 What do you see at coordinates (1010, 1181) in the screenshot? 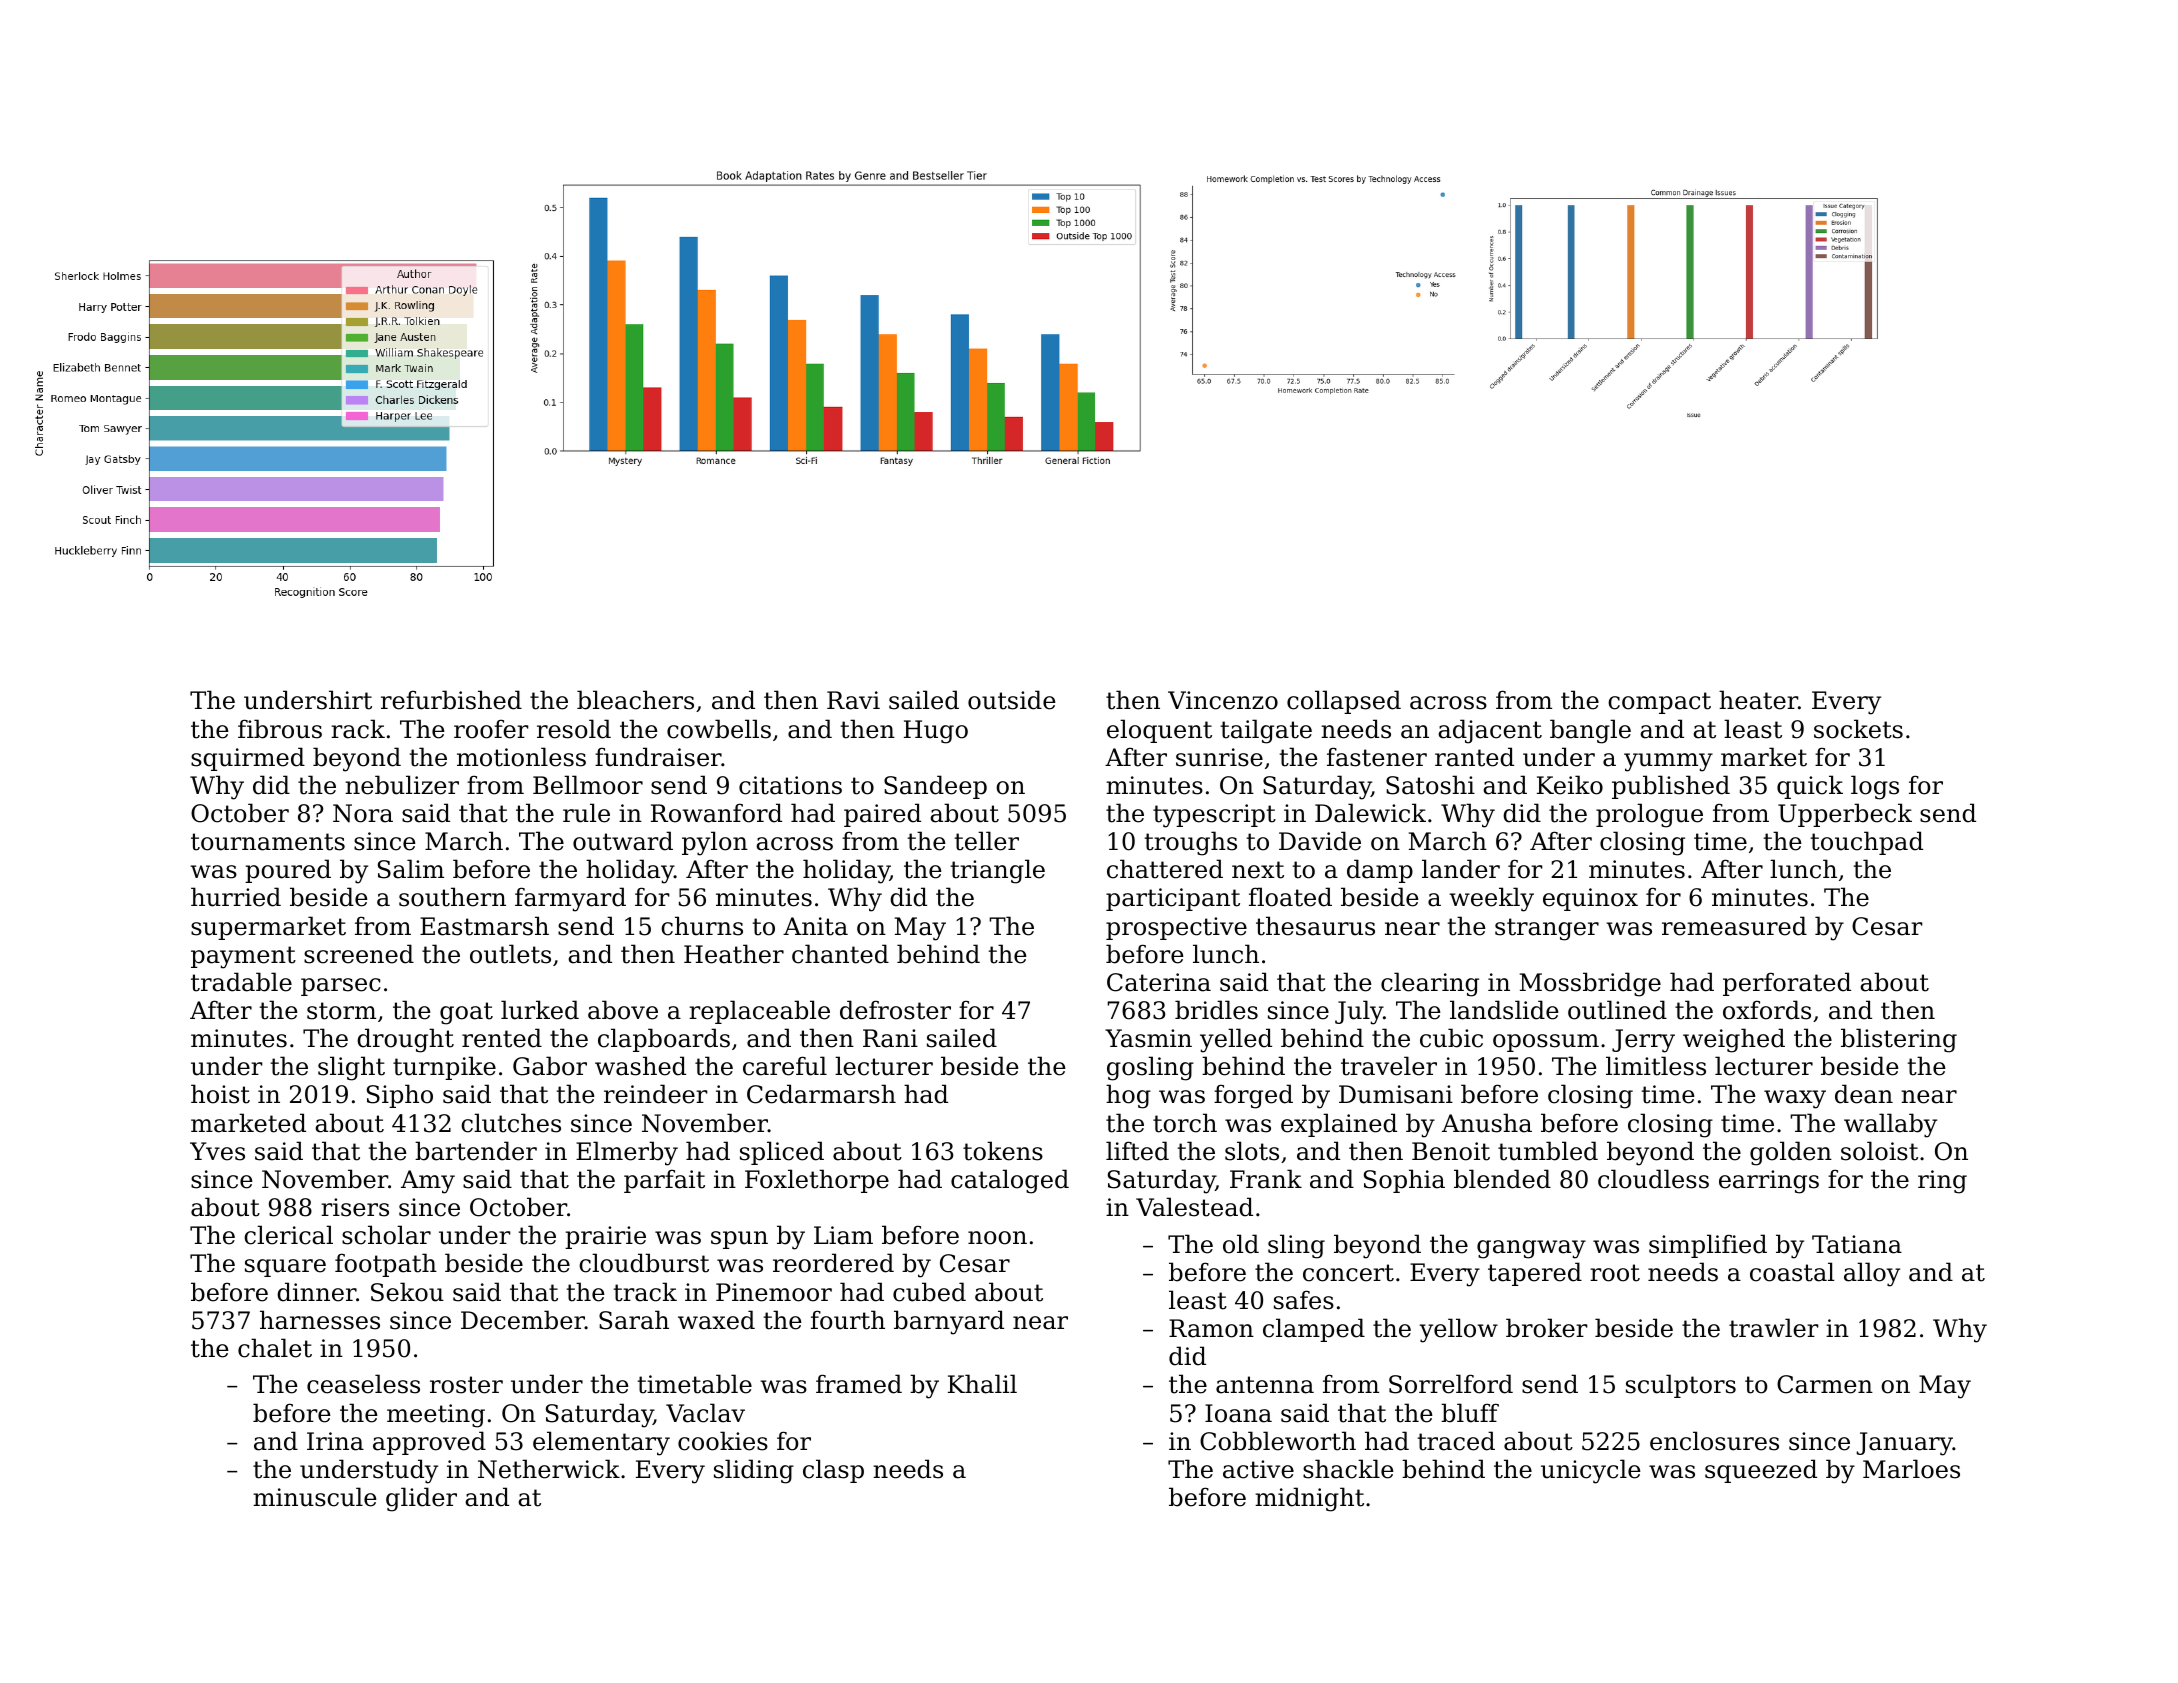
I see `cataloged` at bounding box center [1010, 1181].
